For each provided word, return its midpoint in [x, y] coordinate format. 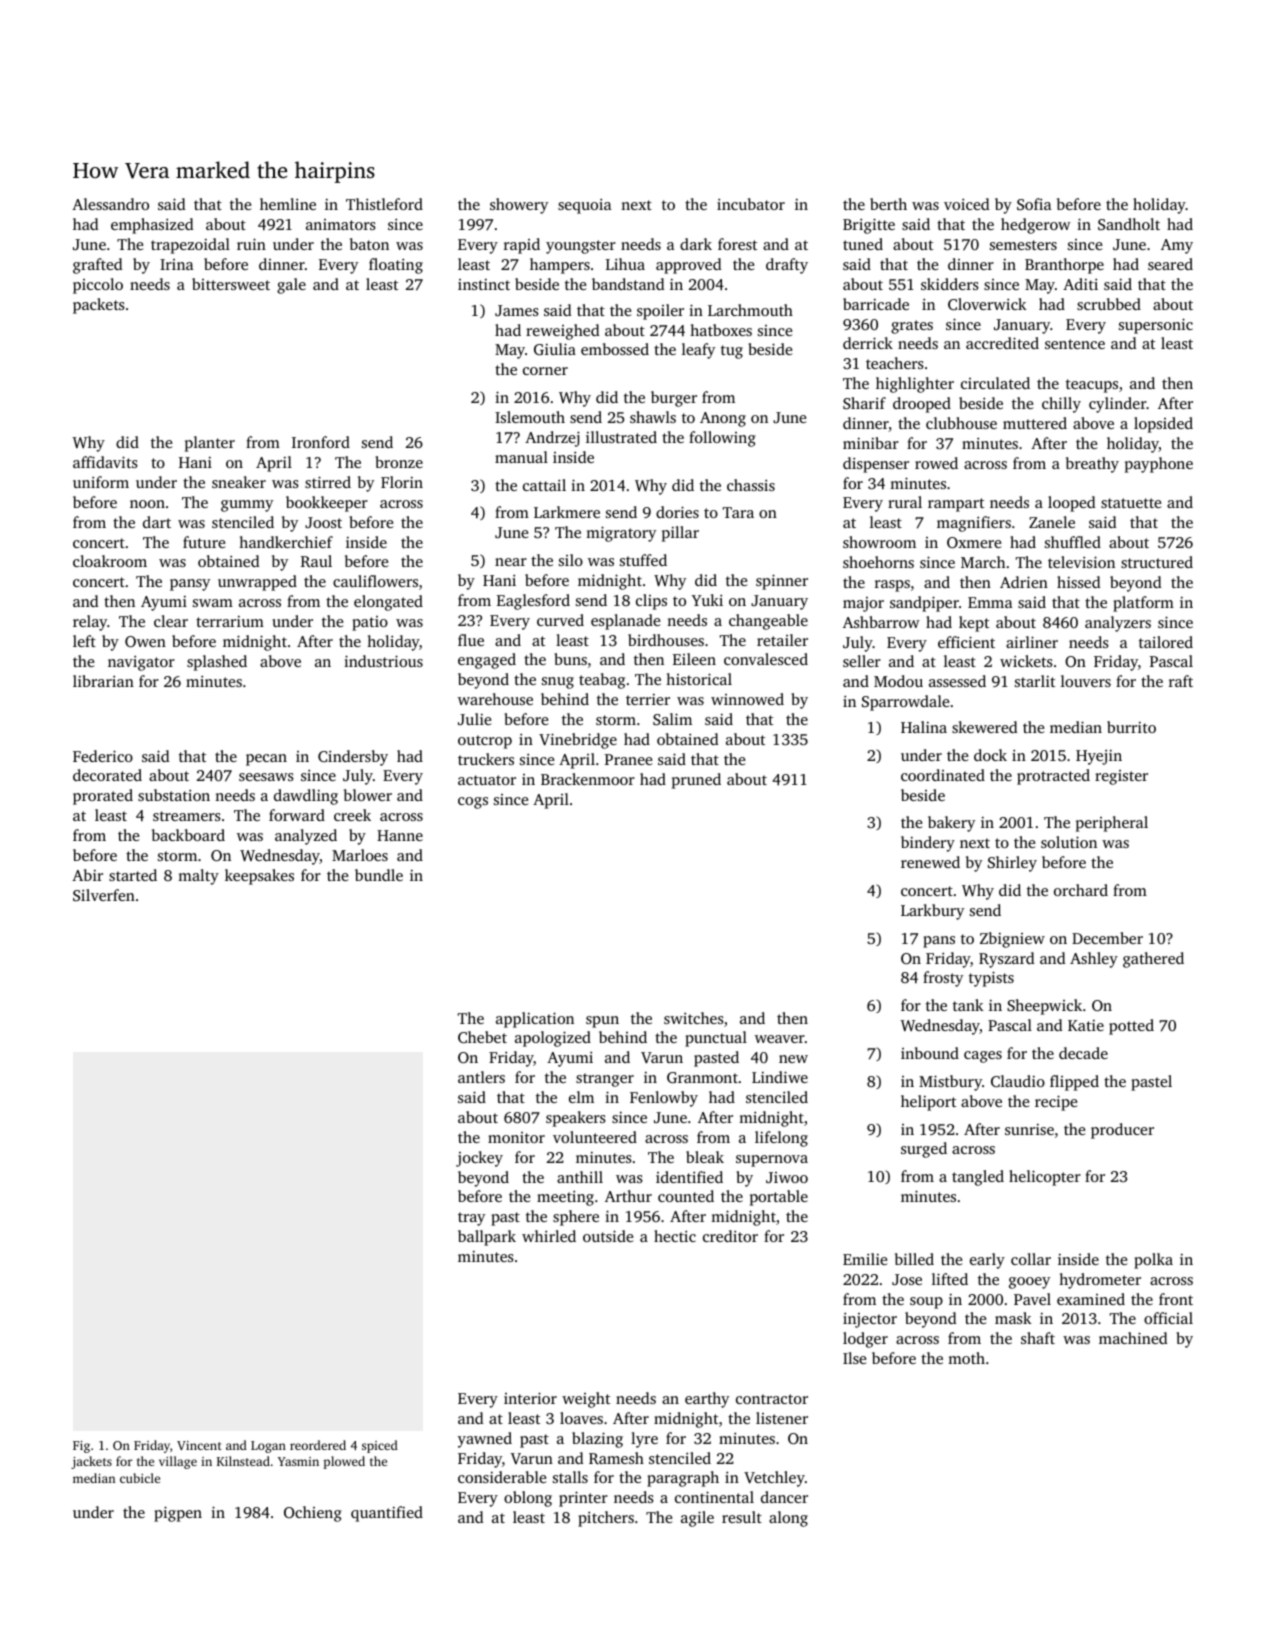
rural [905, 502]
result [742, 1517]
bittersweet [231, 284]
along [788, 1519]
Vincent [199, 1445]
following [722, 439]
